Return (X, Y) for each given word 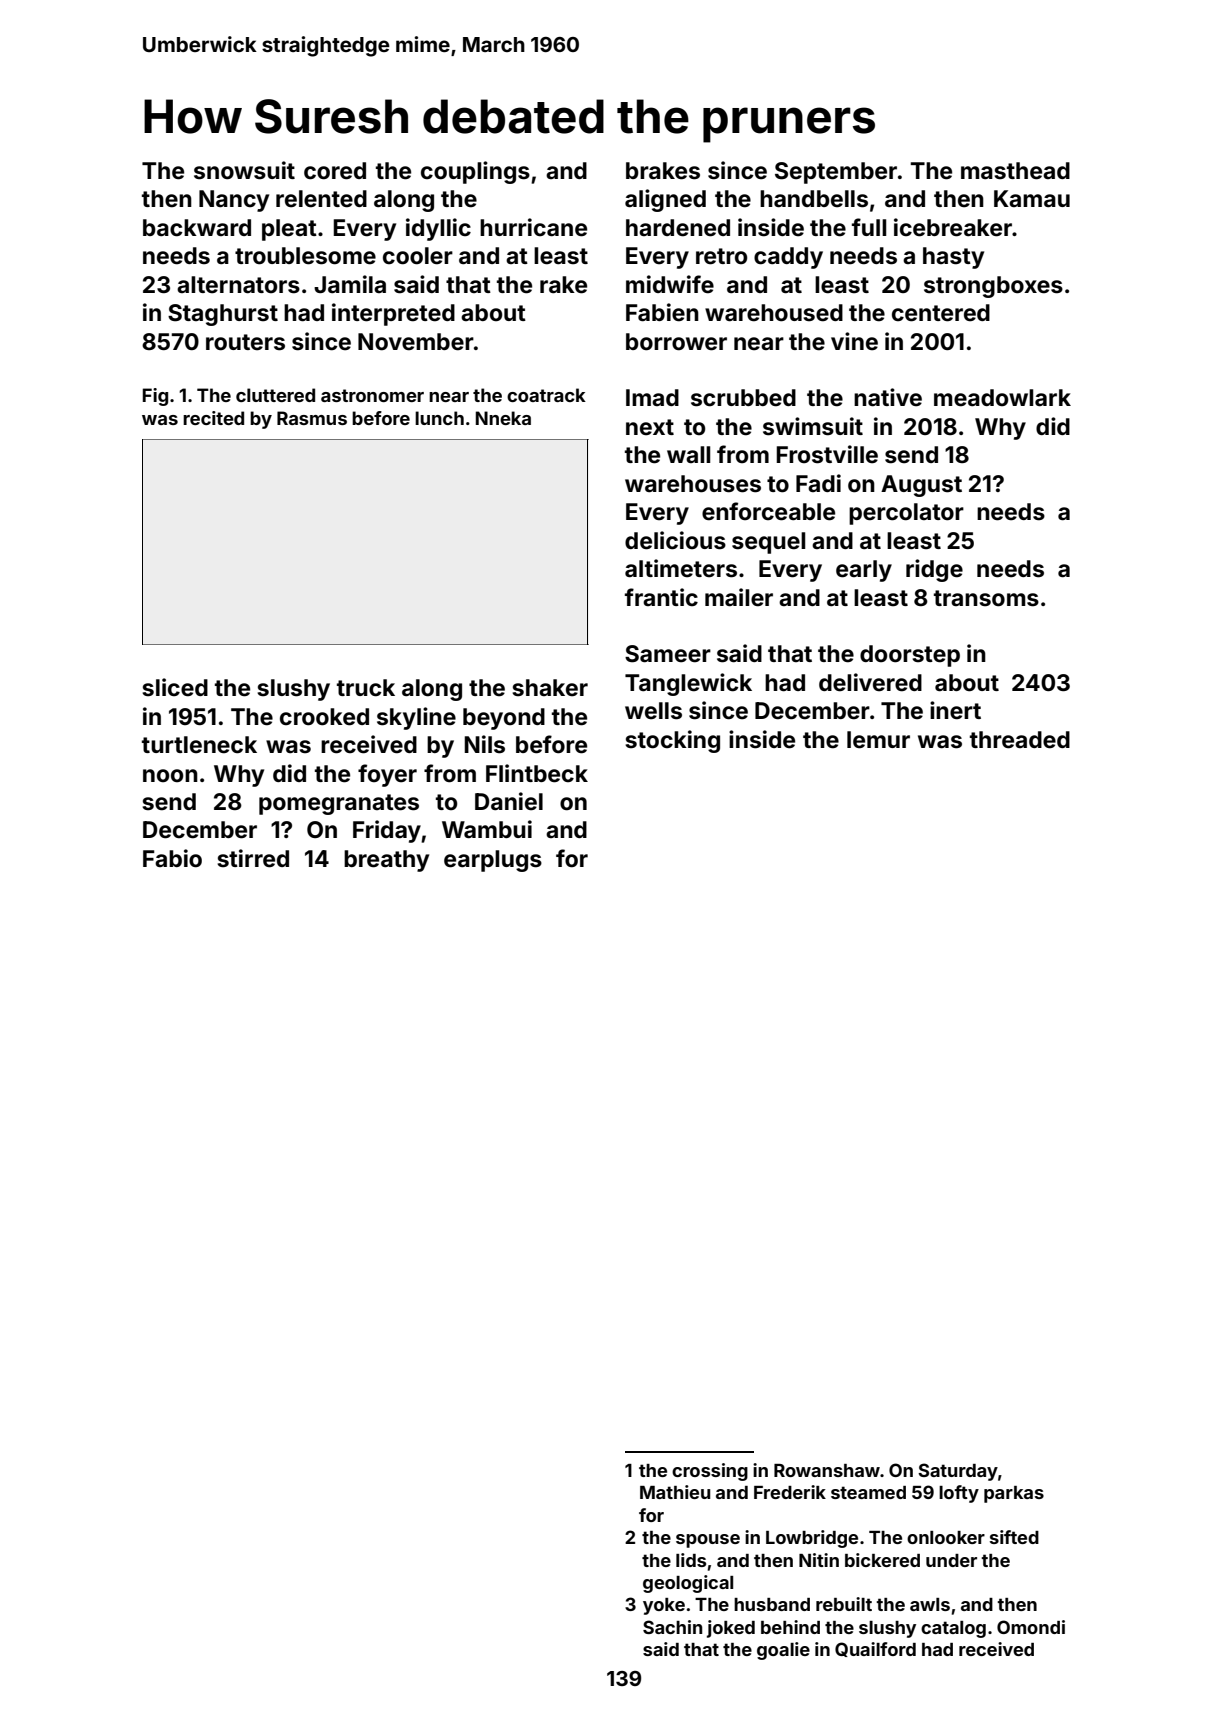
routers (245, 342)
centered (941, 313)
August (921, 486)
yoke (664, 1606)
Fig (155, 397)
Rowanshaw (827, 1470)
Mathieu (675, 1492)
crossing (710, 1472)
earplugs (493, 861)
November (416, 342)
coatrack (546, 395)
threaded (1020, 740)
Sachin (672, 1627)
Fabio (172, 858)
